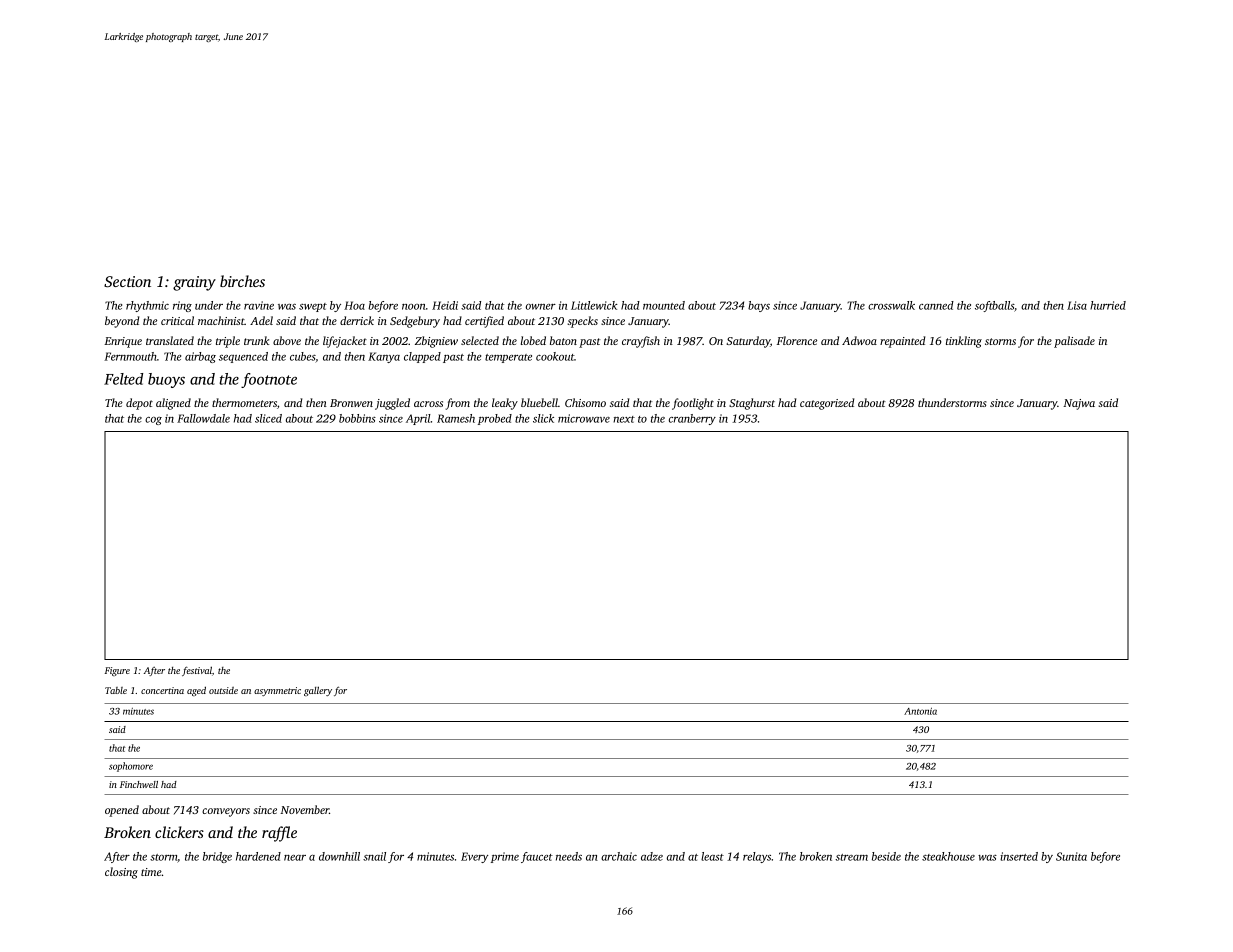 Image resolution: width=1233 pixels, height=952 pixels. What do you see at coordinates (131, 767) in the document?
I see `sophomore` at bounding box center [131, 767].
